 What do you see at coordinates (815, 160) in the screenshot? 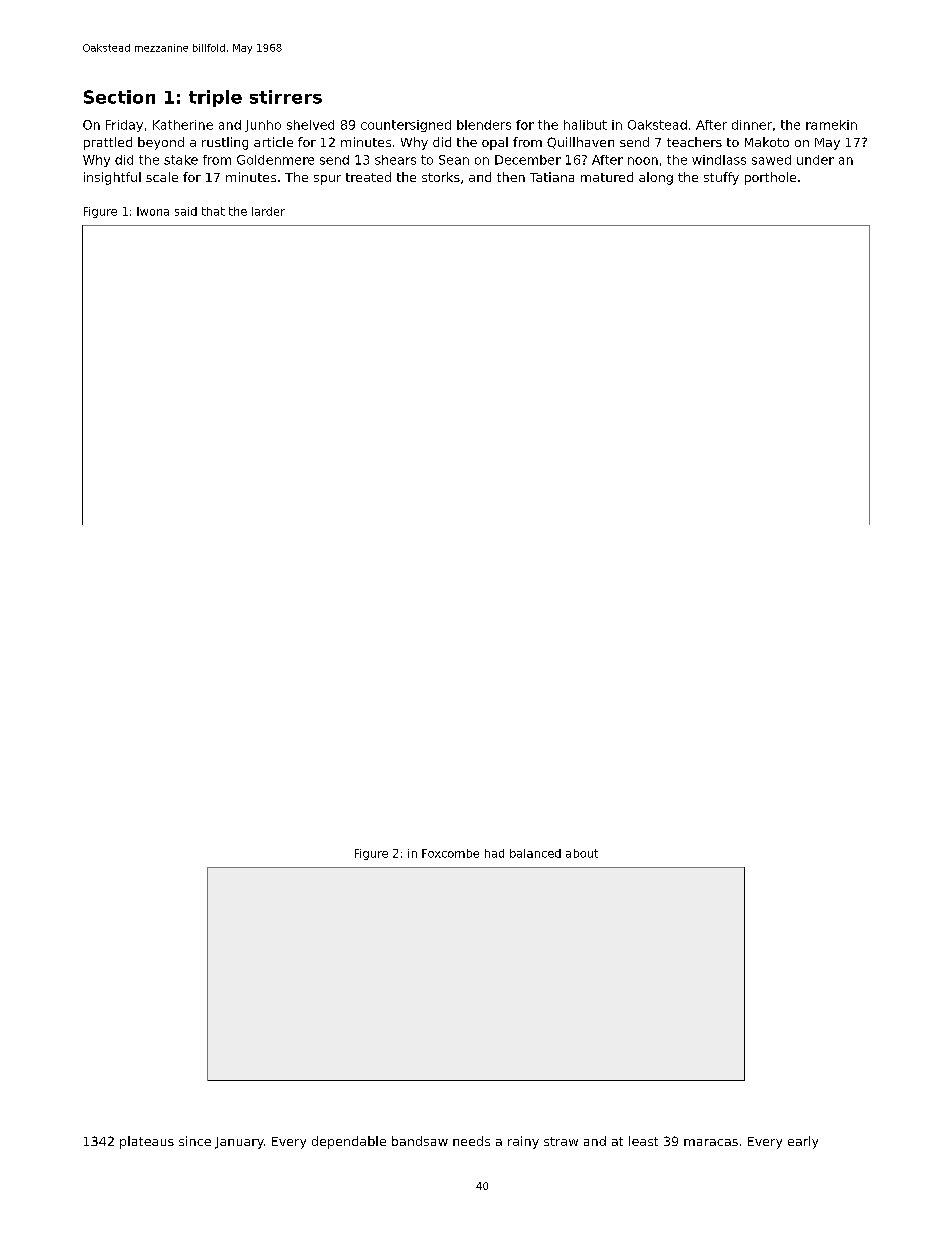
I see `under` at bounding box center [815, 160].
